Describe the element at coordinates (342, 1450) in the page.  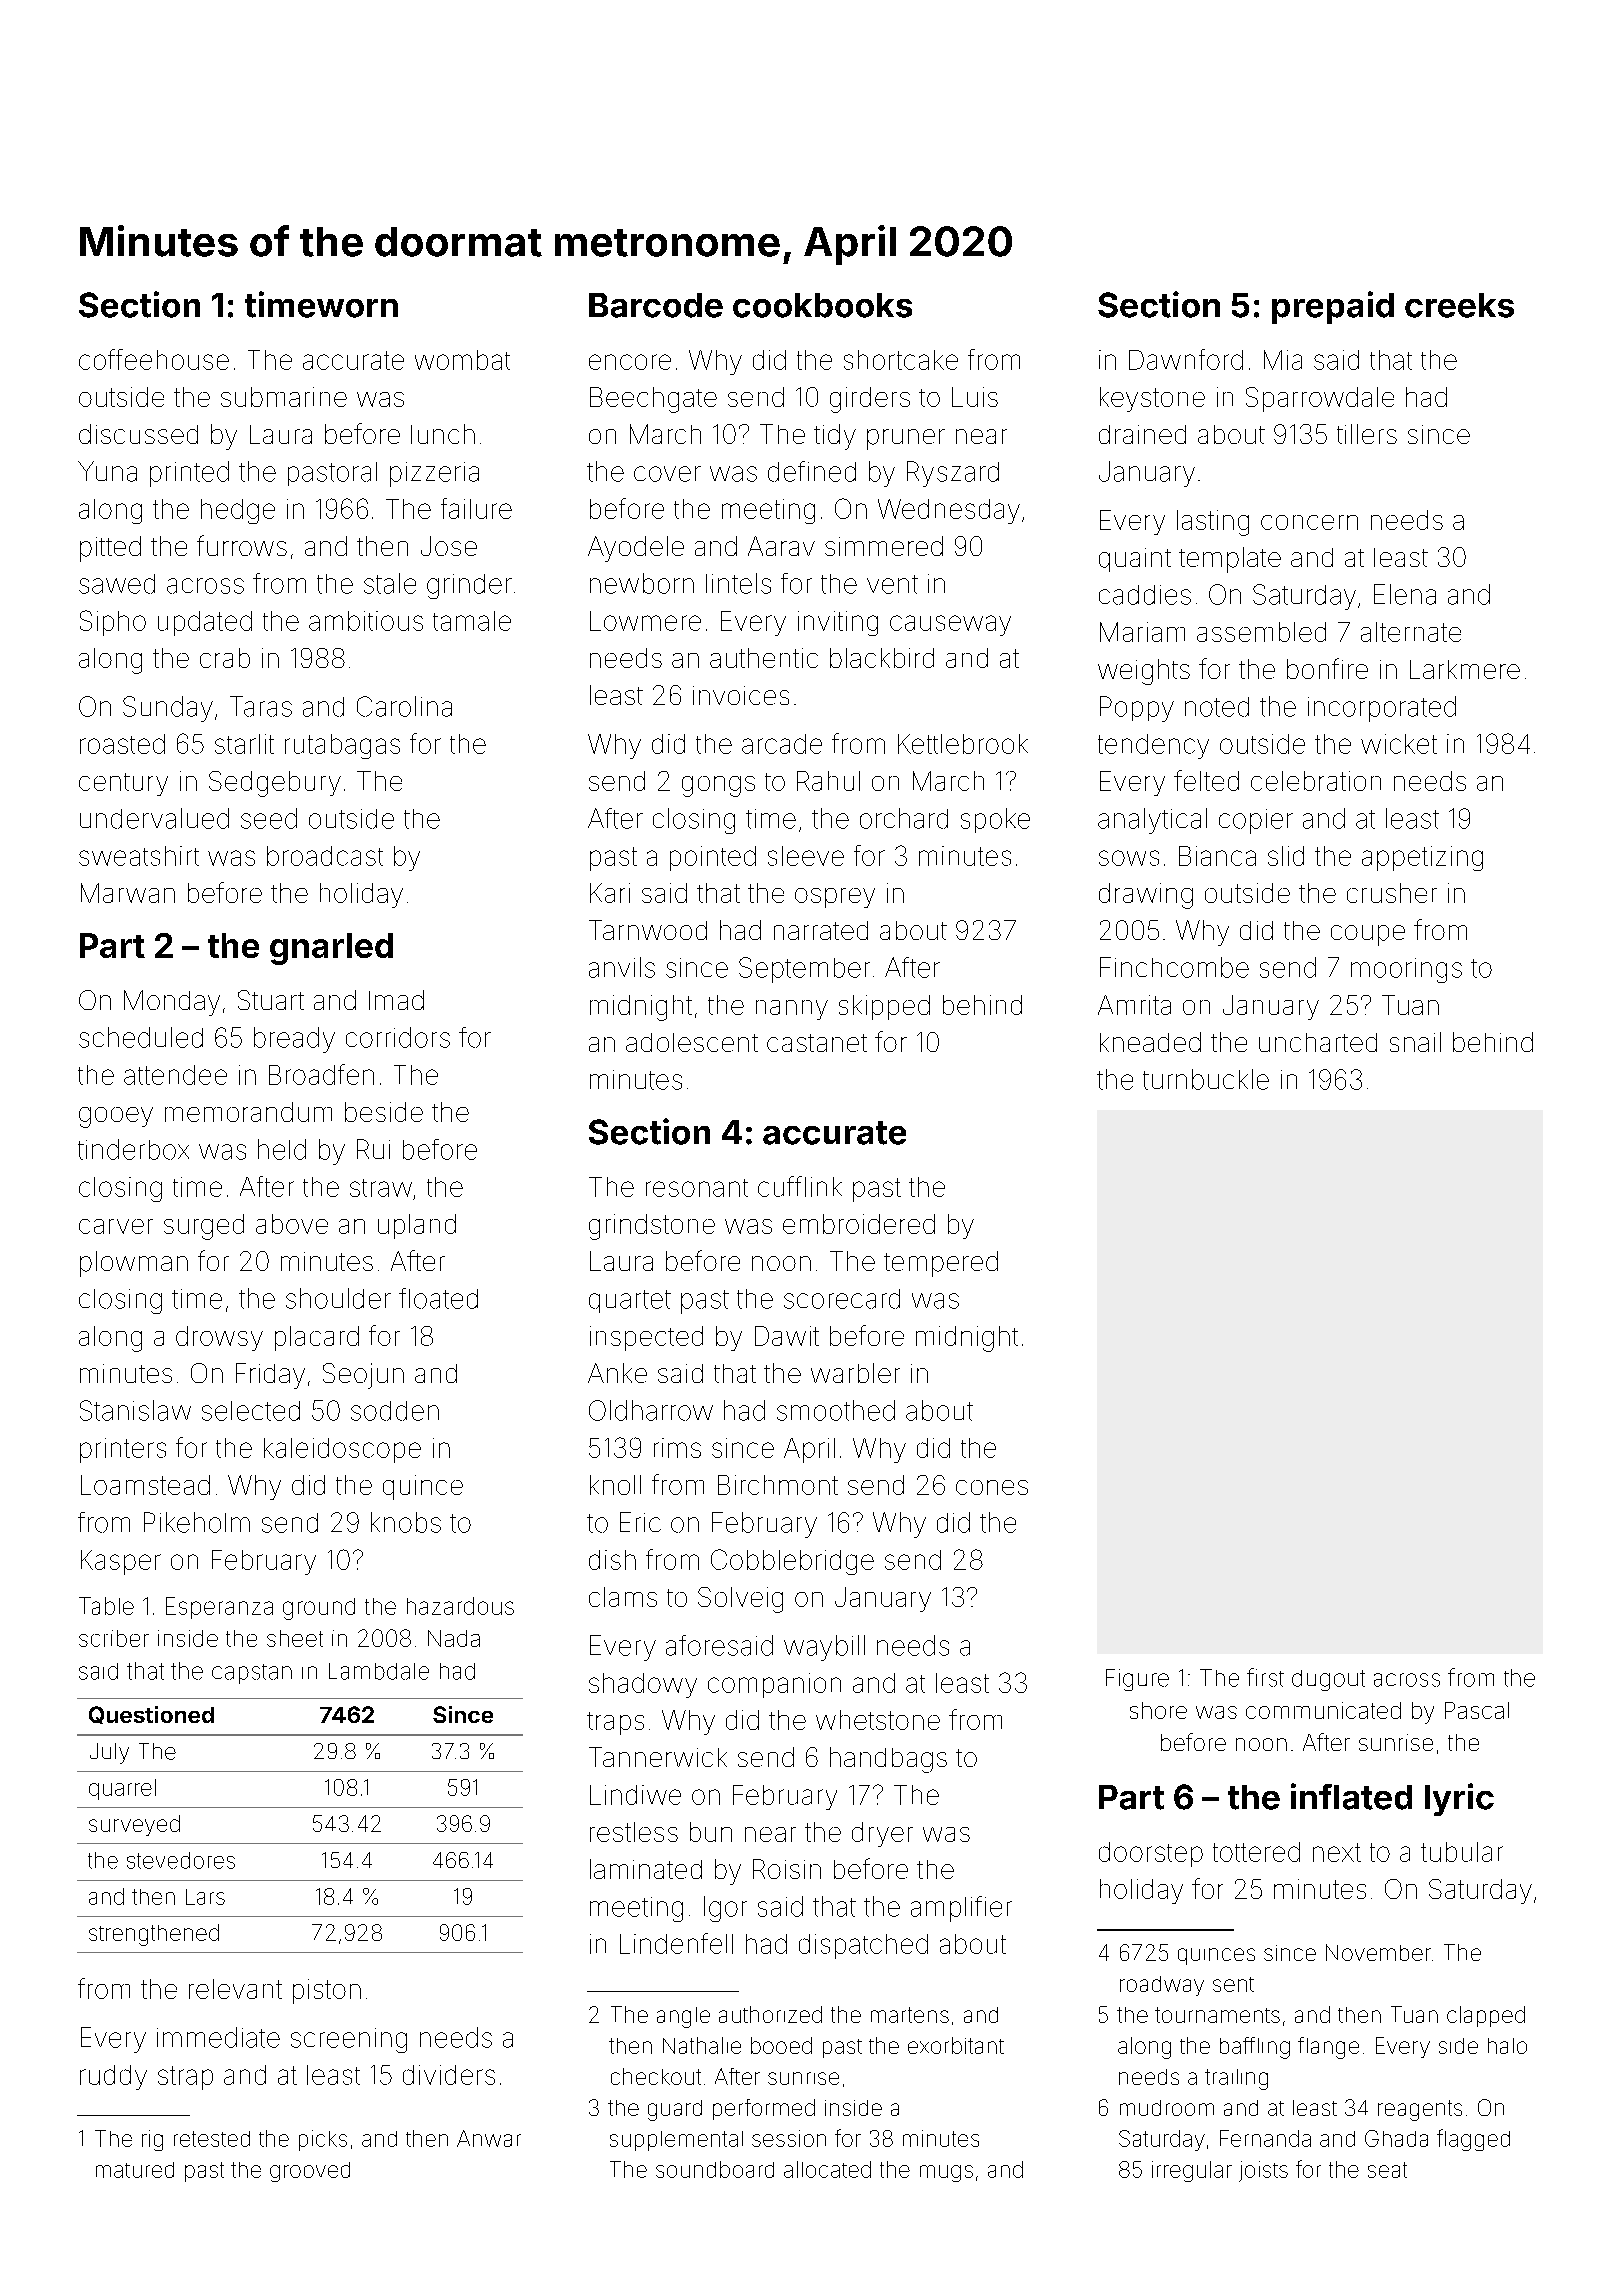
I see `kaleidoscope` at that location.
